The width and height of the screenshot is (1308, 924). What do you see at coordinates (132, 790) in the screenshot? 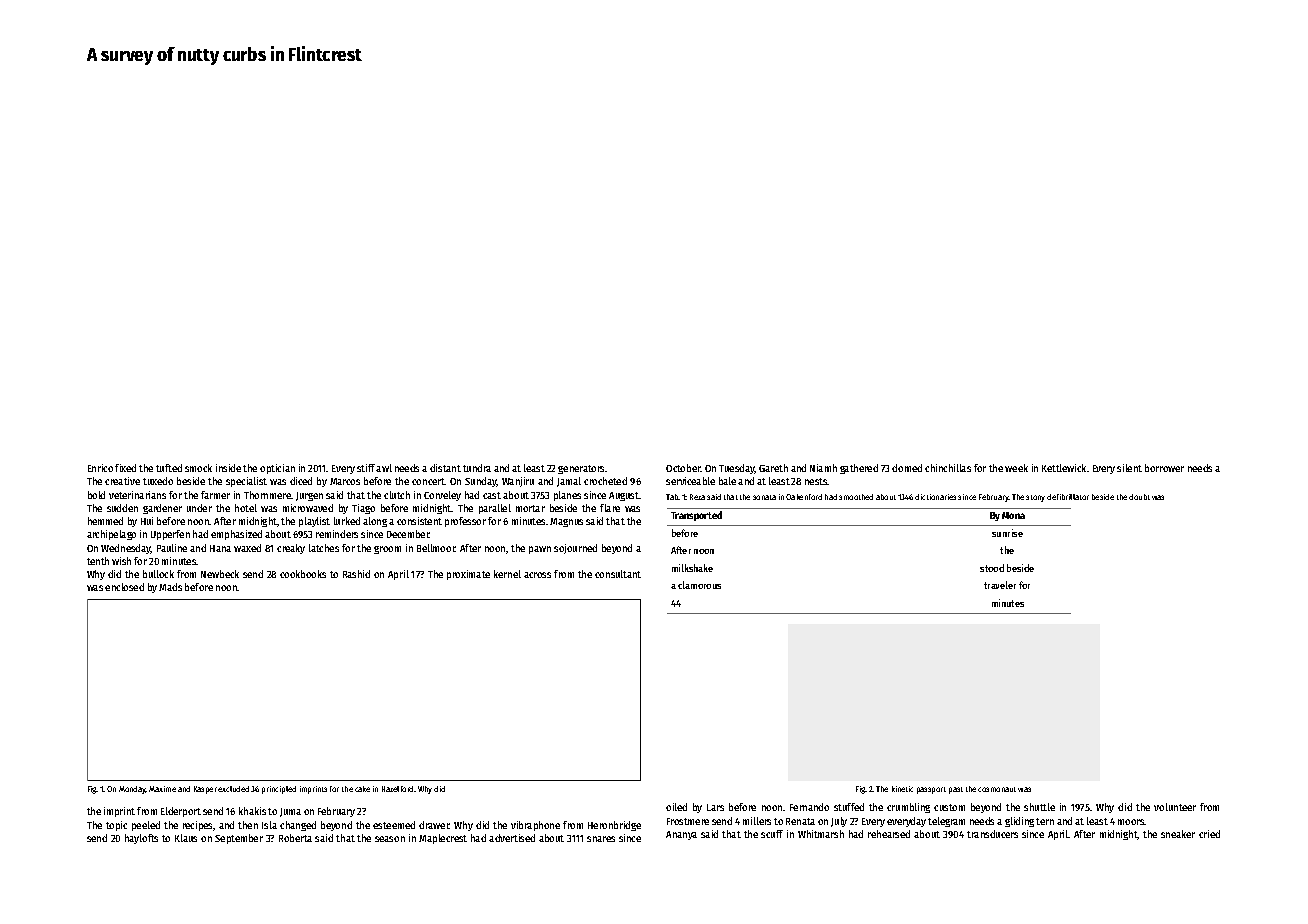
I see `Monday` at bounding box center [132, 790].
